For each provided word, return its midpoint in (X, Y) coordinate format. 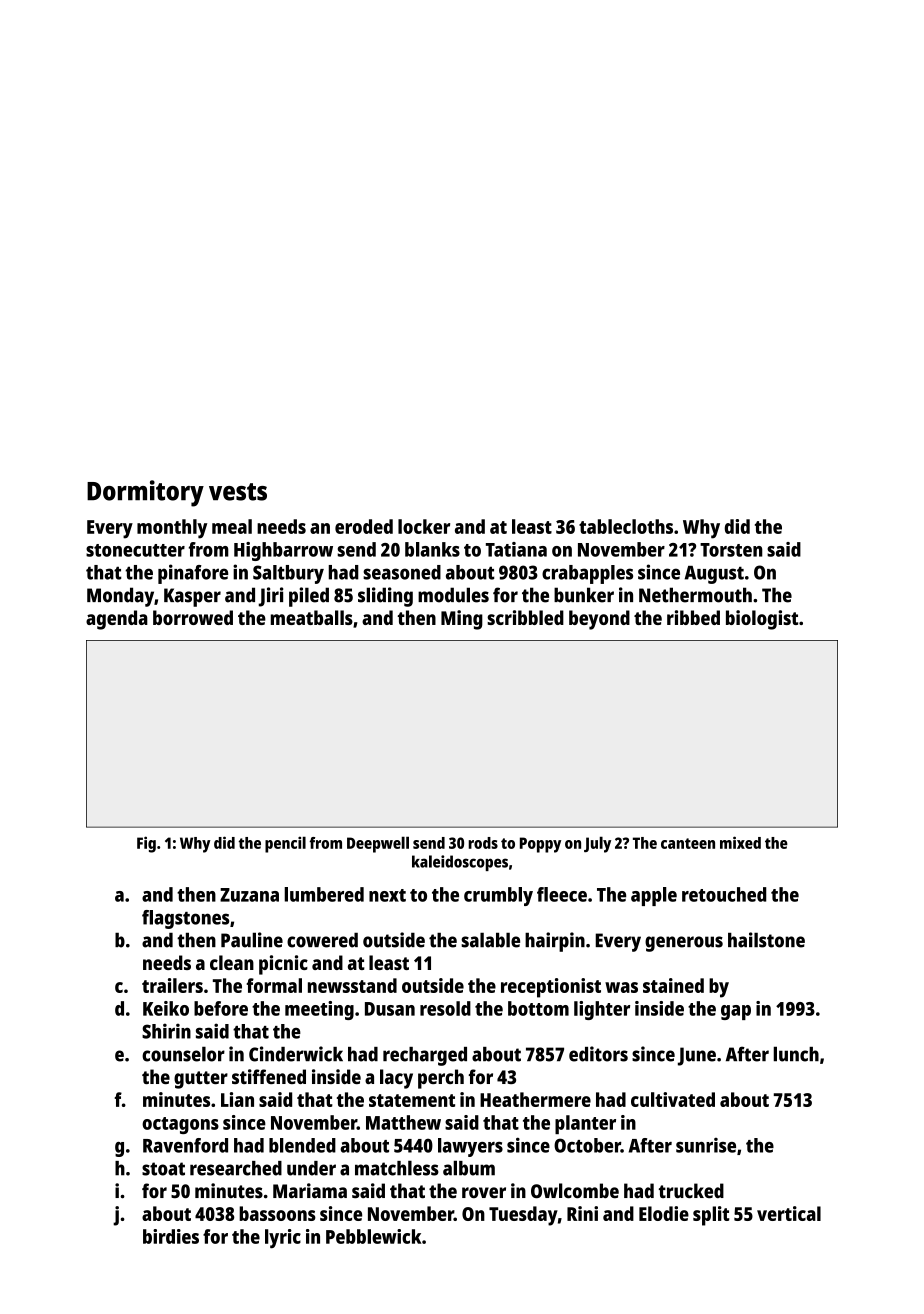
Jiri (270, 597)
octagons (180, 1125)
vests (238, 492)
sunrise (706, 1145)
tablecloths (626, 526)
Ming (462, 620)
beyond (599, 620)
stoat (163, 1169)
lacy (396, 1079)
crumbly (498, 896)
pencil (285, 844)
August (714, 575)
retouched (724, 894)
